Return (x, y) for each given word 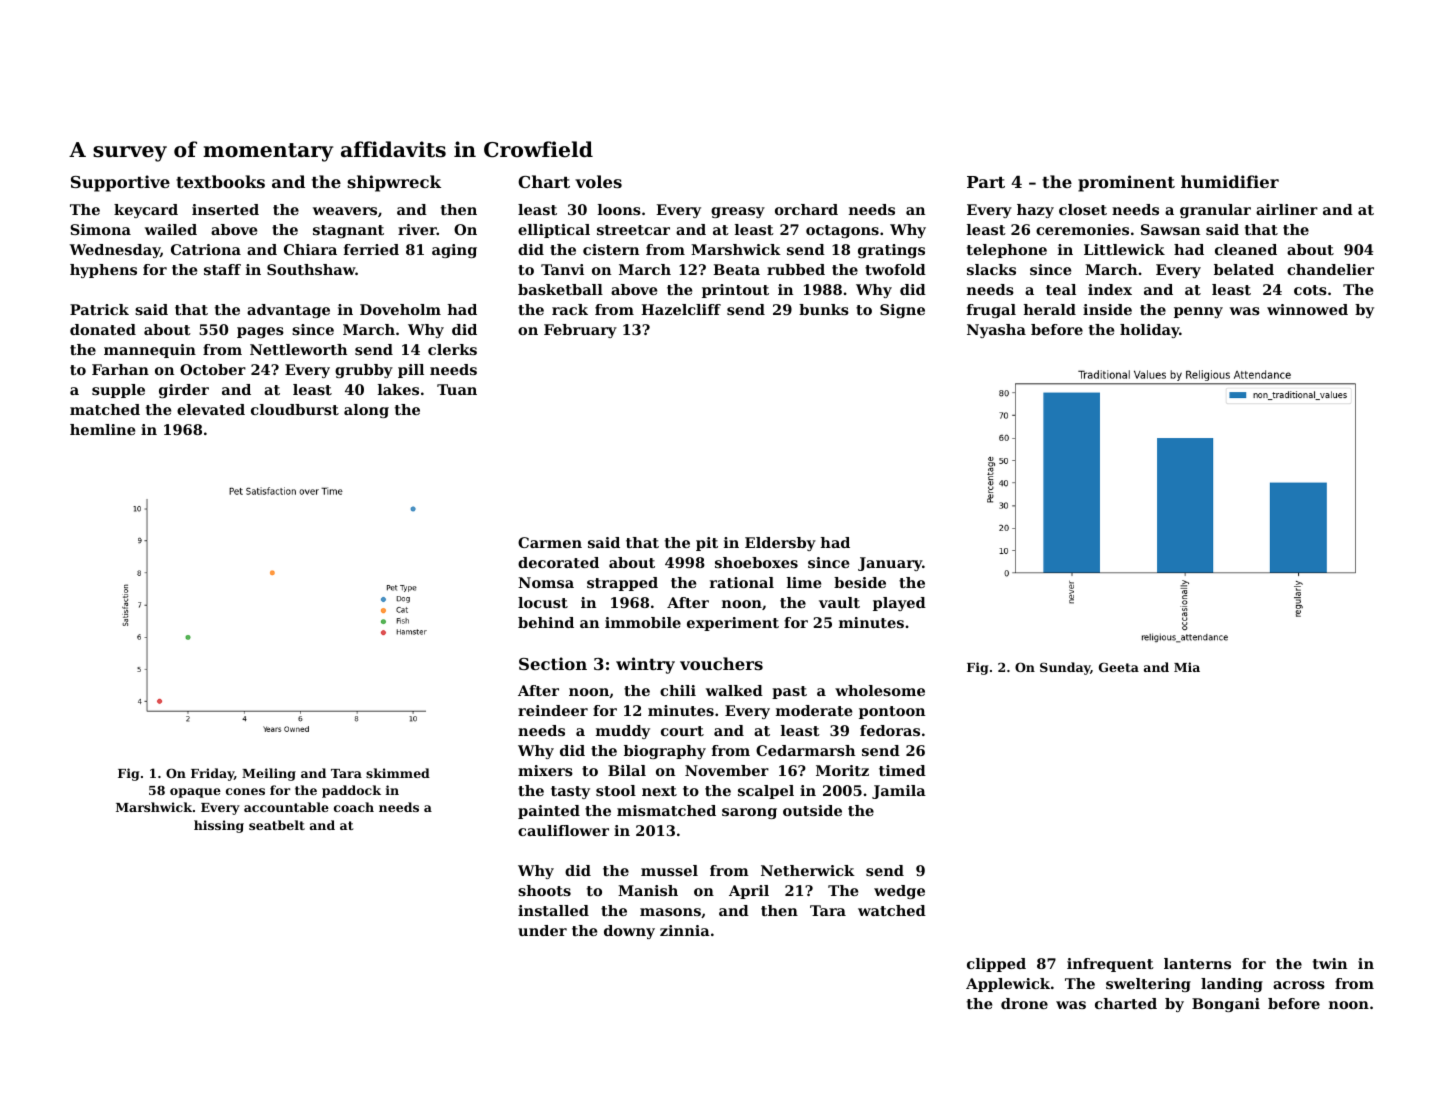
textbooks (220, 181)
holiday (1150, 331)
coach (354, 807)
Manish (648, 890)
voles (598, 181)
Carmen (550, 542)
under (542, 930)
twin (1330, 963)
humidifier (1230, 181)
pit (707, 544)
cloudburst (295, 409)
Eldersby (780, 544)
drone (1024, 1003)
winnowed (1307, 309)
